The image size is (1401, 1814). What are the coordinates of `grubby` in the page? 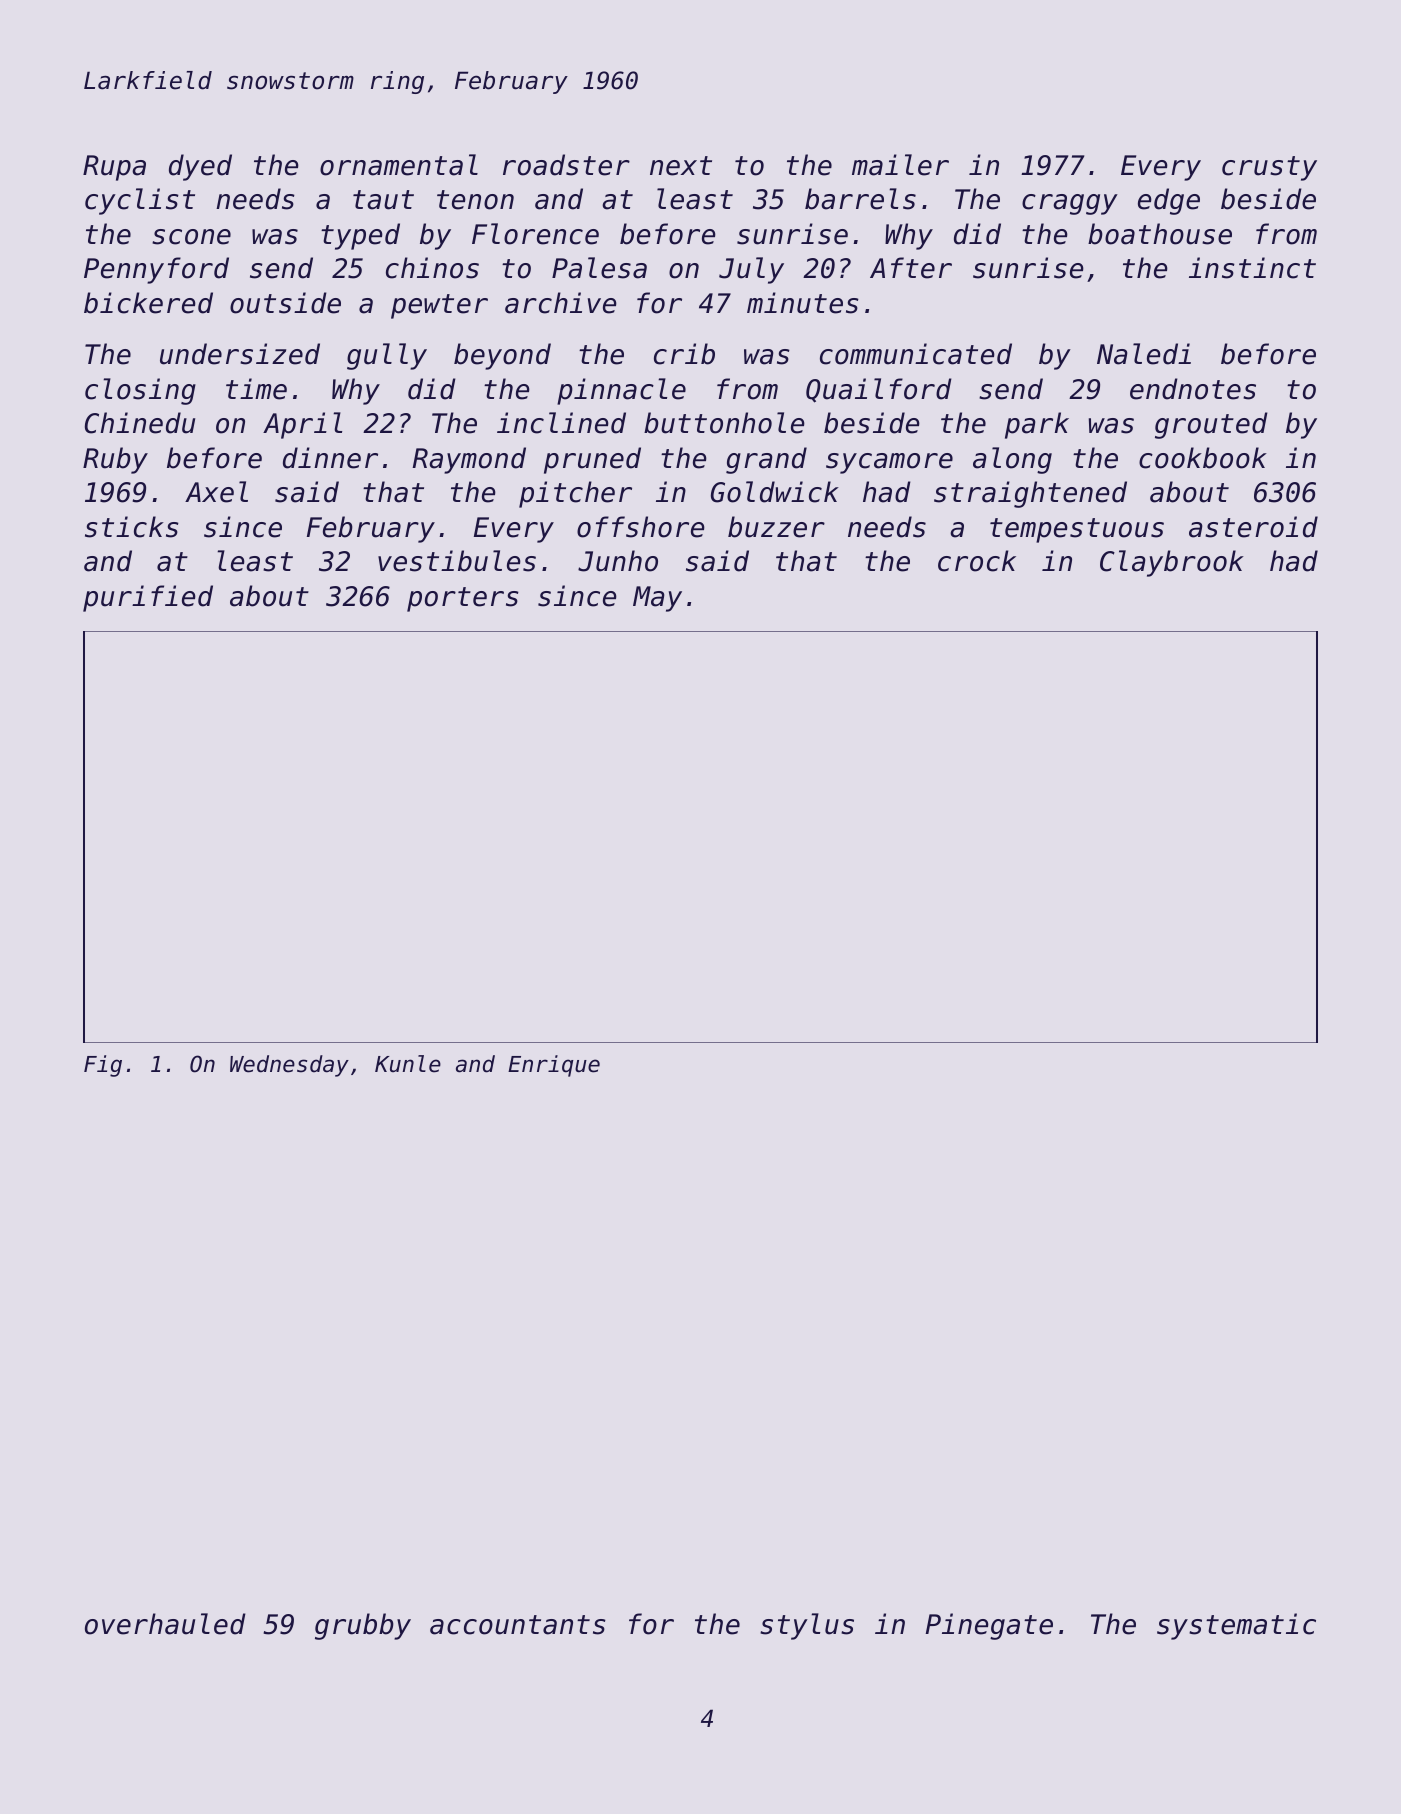 It's located at (363, 1626).
